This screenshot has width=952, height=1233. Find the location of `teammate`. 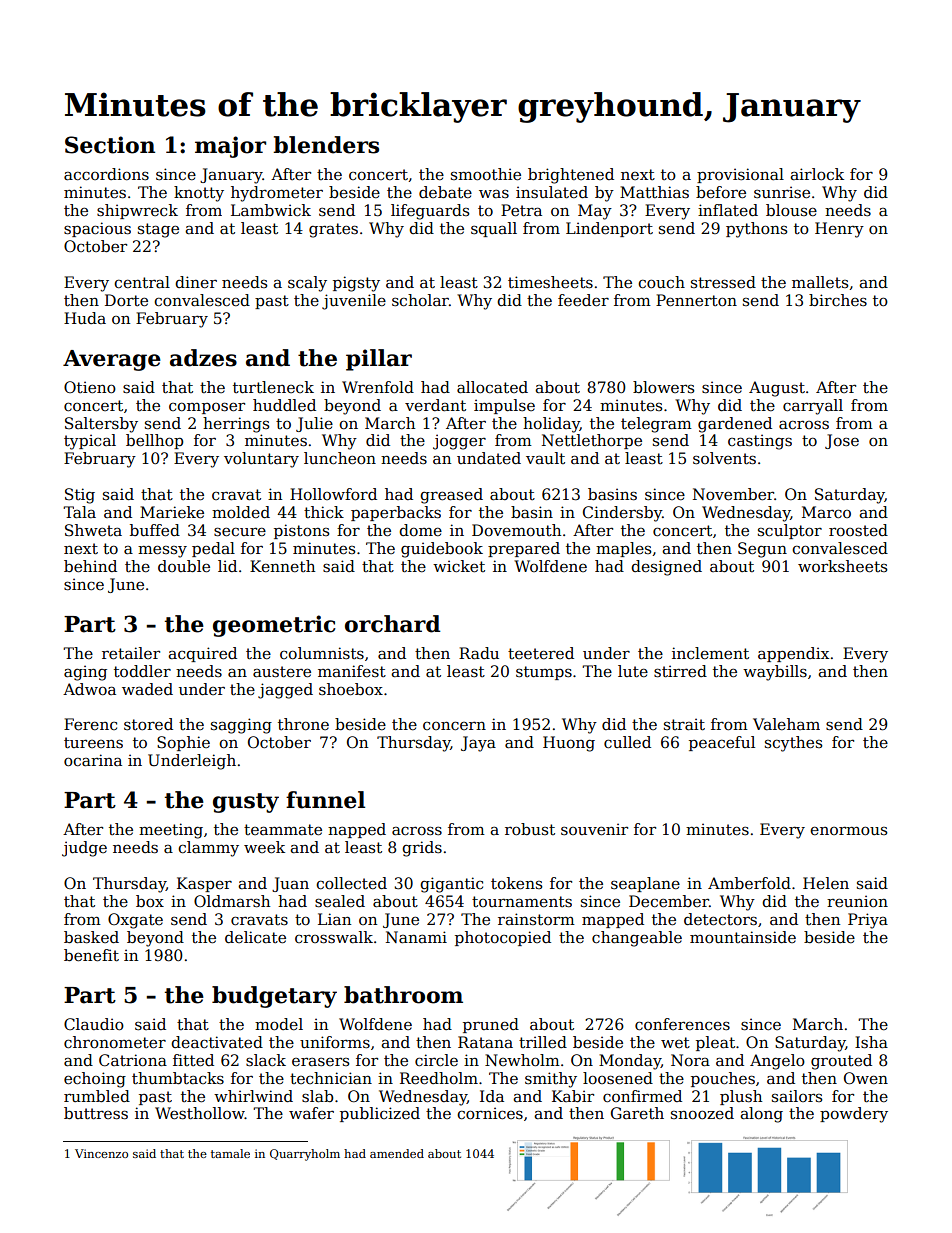

teammate is located at coordinates (283, 830).
